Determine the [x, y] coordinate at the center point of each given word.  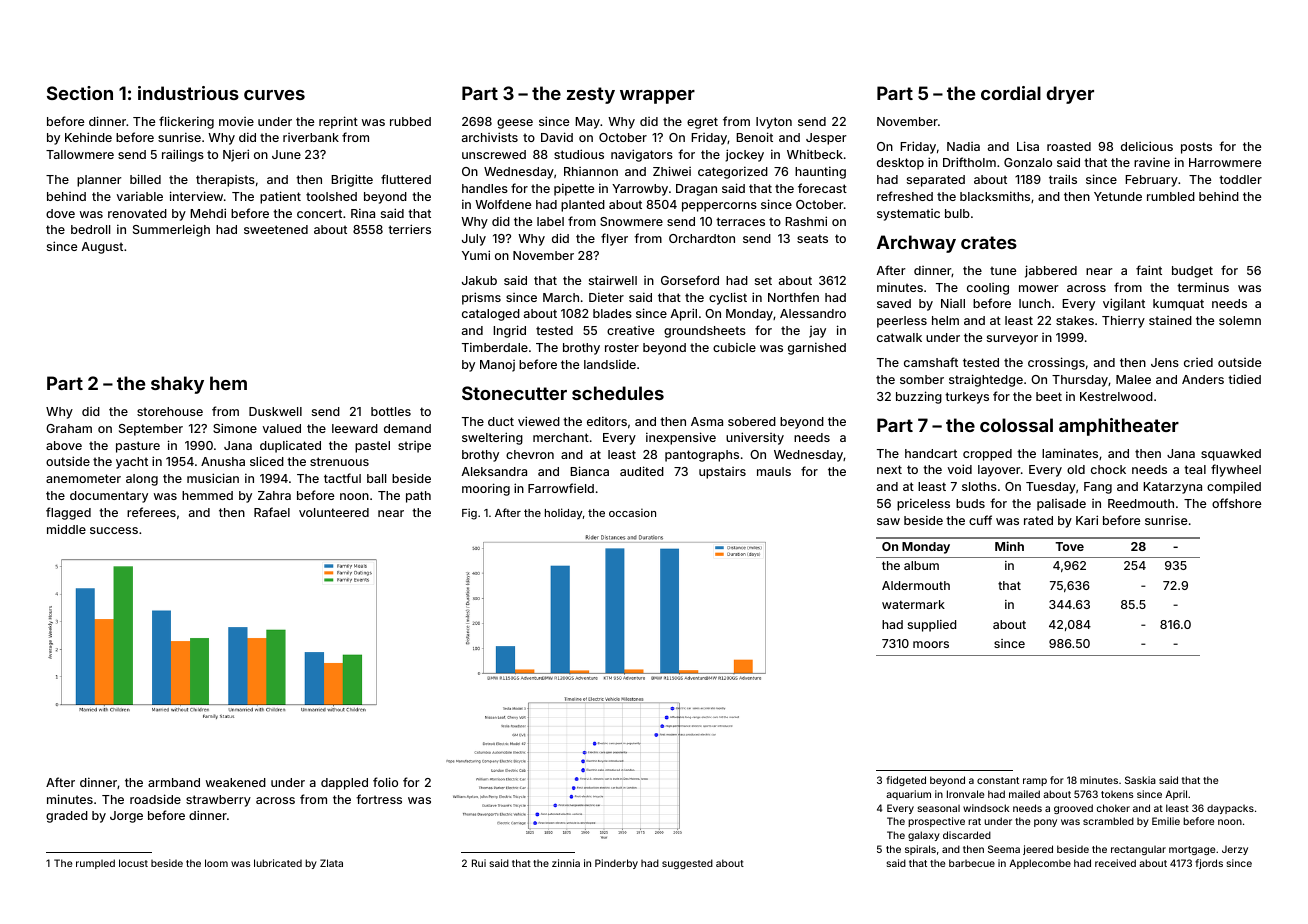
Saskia [1140, 780]
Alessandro [813, 313]
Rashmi [806, 221]
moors [931, 644]
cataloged [491, 315]
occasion [632, 512]
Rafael [272, 512]
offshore [1236, 503]
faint [1149, 270]
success [114, 530]
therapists [225, 181]
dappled [344, 784]
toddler [1240, 179]
